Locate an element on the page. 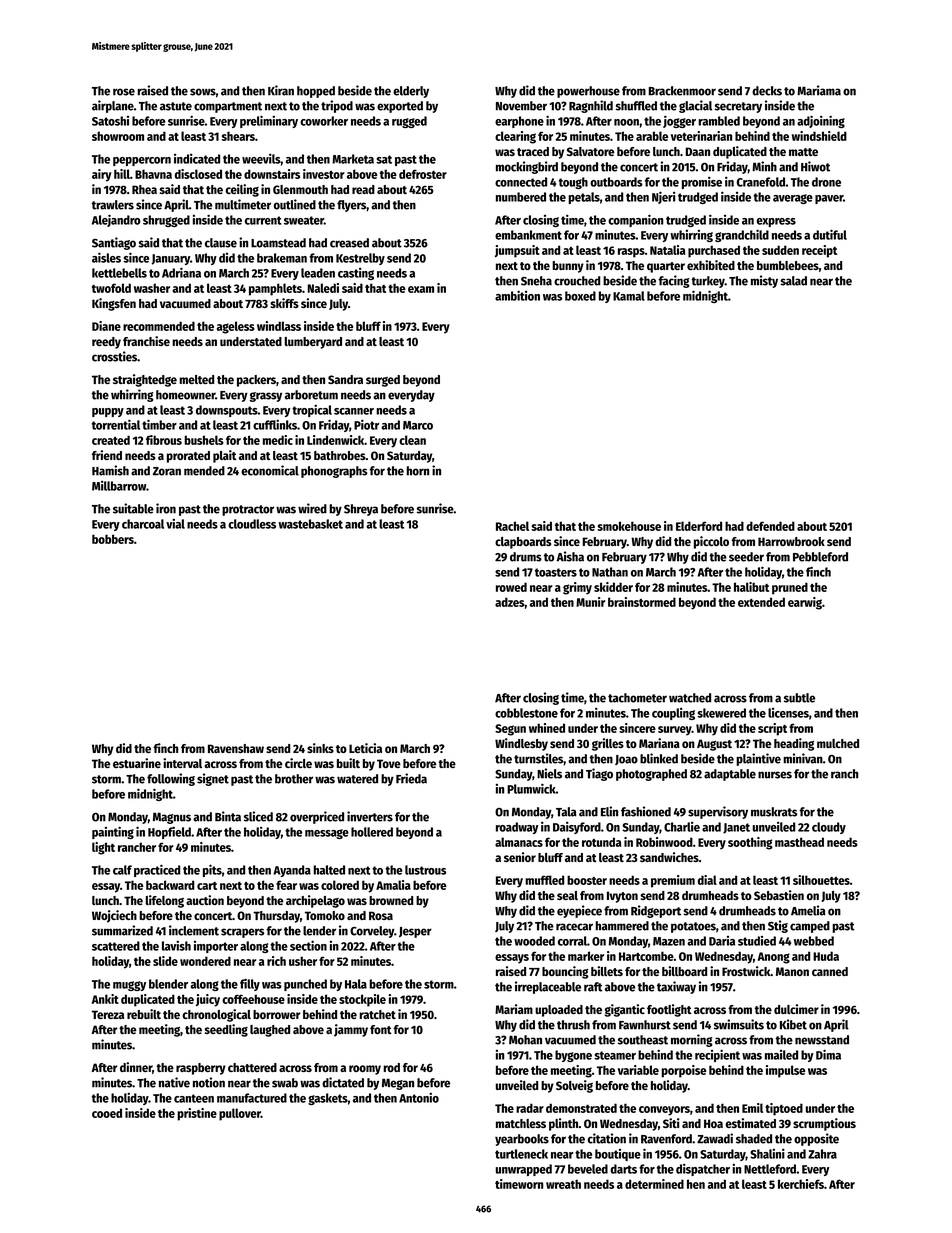 The width and height of the page is (952, 1233). defroster is located at coordinates (423, 174).
